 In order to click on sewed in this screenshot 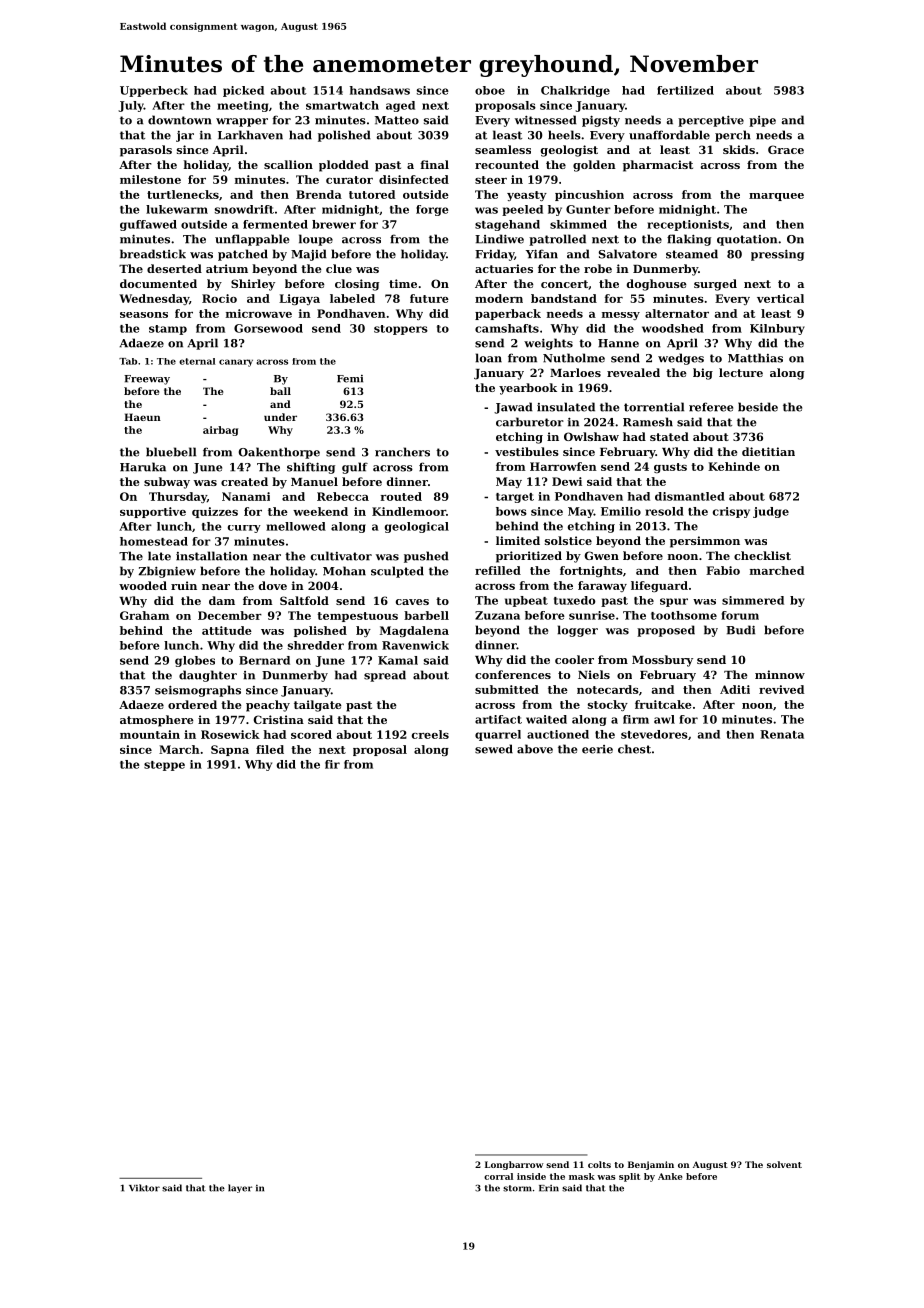, I will do `click(494, 749)`.
